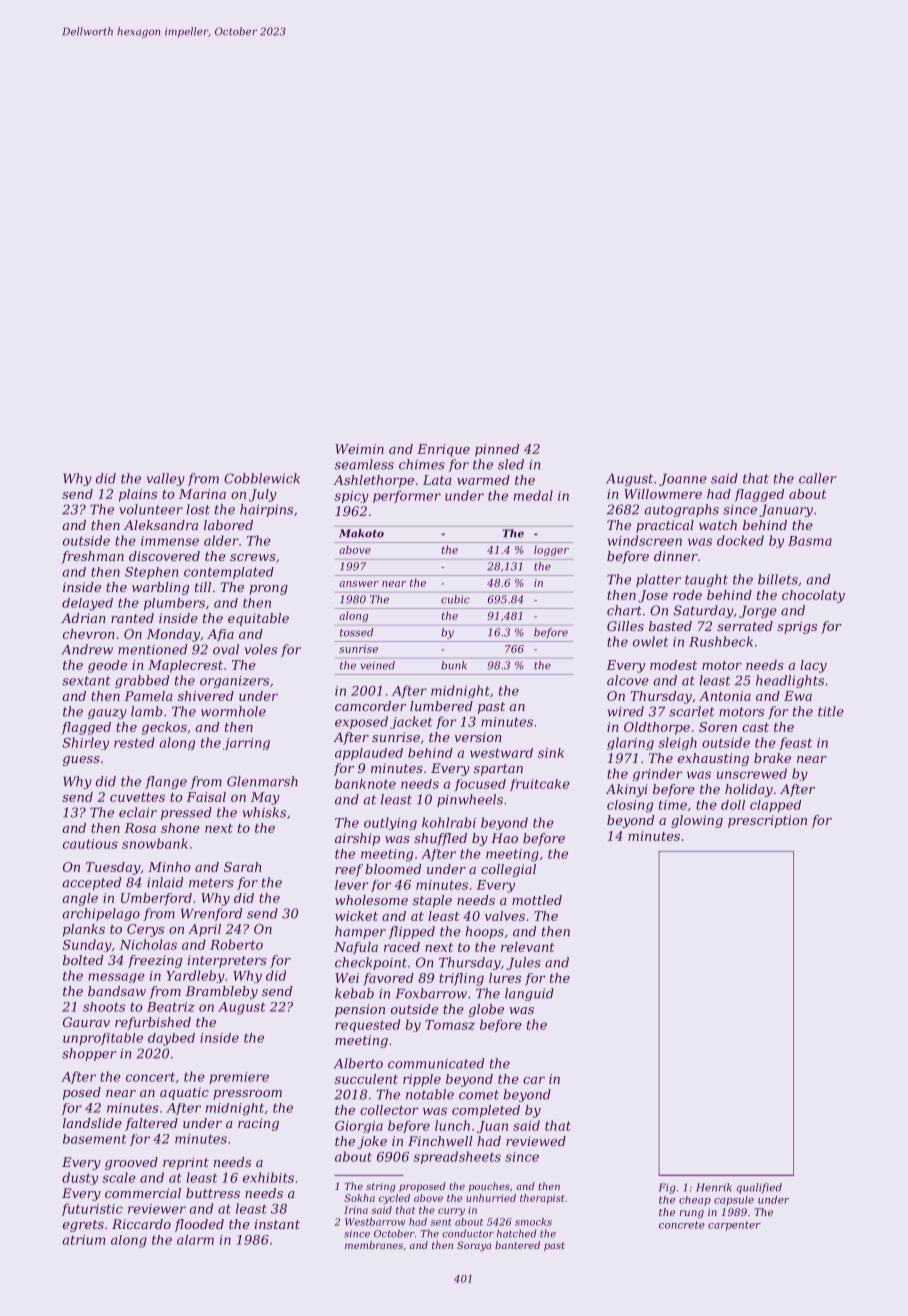 This page has width=908, height=1316. I want to click on exhibits, so click(268, 1177).
